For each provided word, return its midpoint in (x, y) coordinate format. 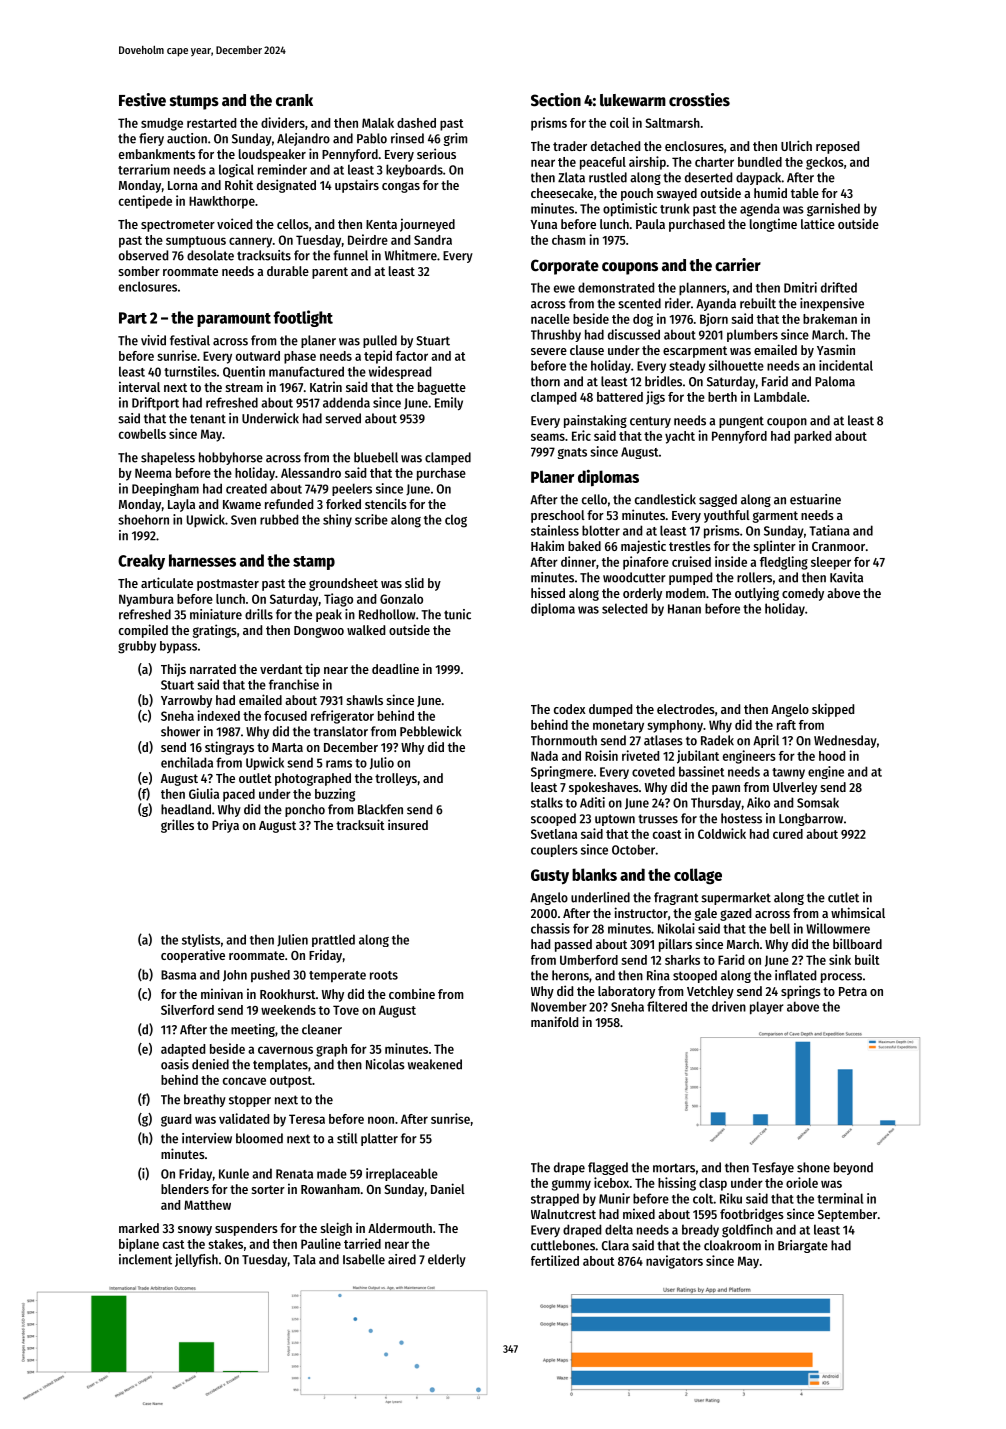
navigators (674, 1262)
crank (294, 100)
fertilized (555, 1260)
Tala (304, 1259)
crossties (699, 100)
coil (619, 122)
